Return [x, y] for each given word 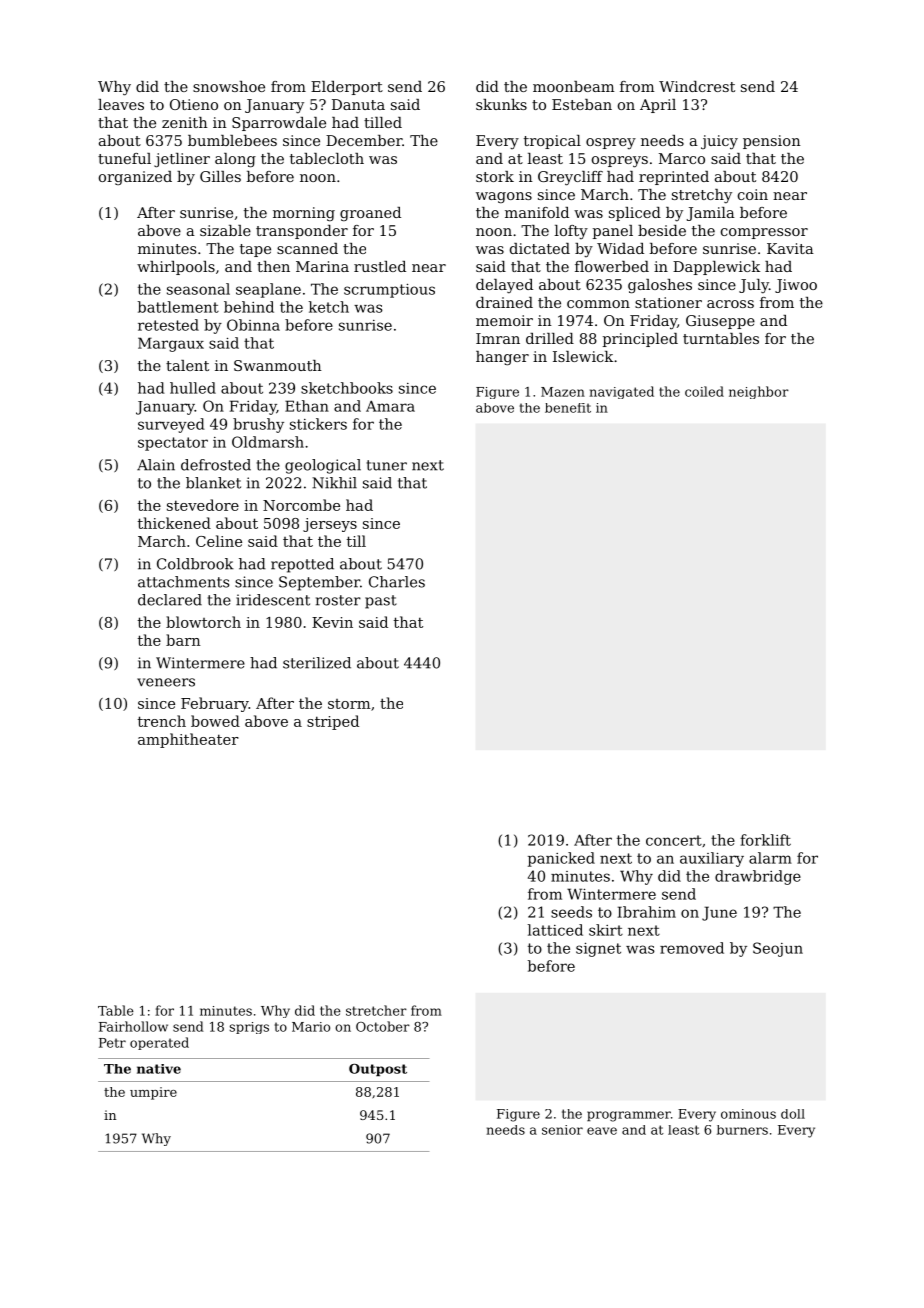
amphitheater [188, 740]
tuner [387, 465]
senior [562, 1130]
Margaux [171, 344]
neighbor [759, 392]
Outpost [378, 1070]
